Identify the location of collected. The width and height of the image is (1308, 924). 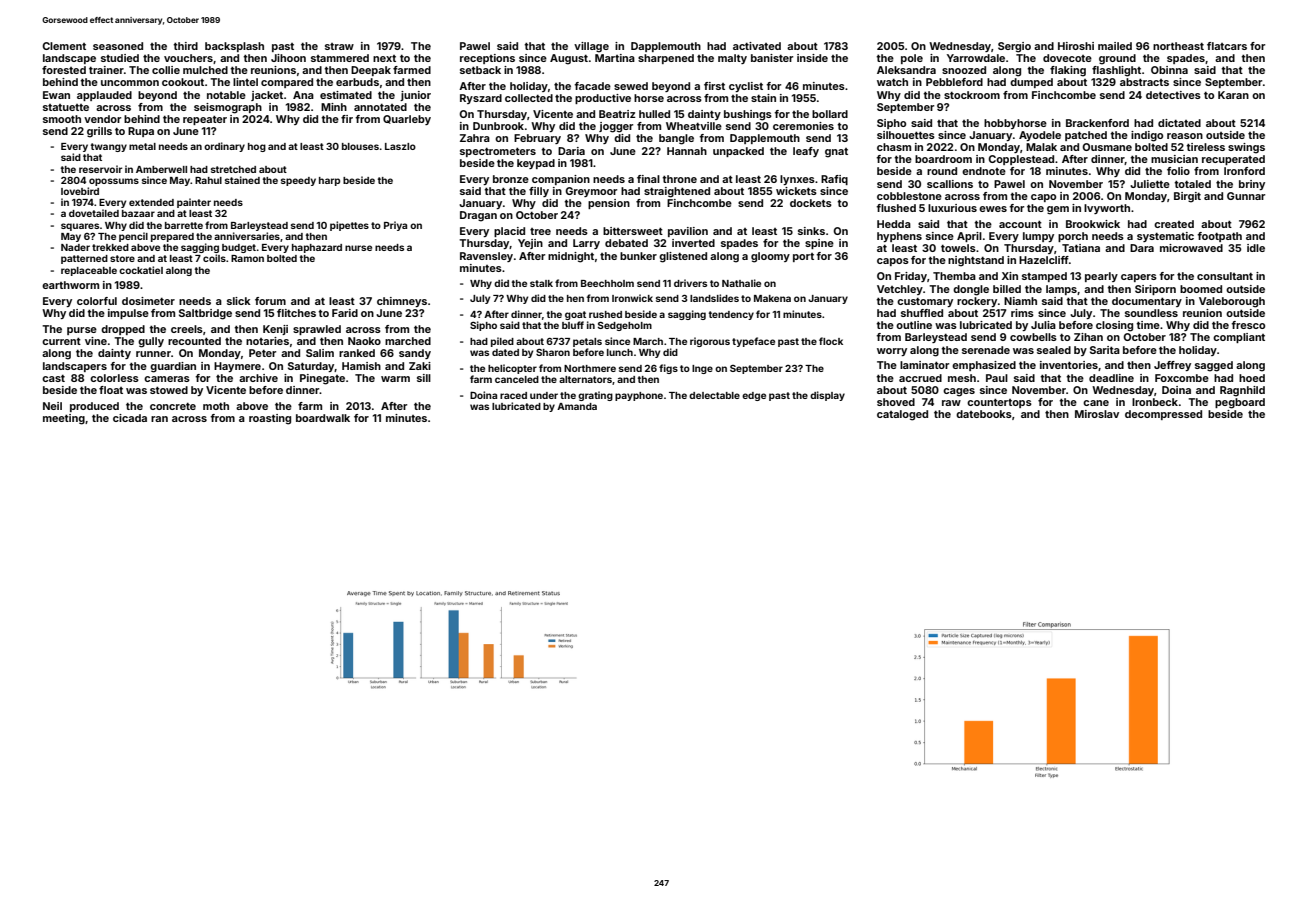
(529, 98).
